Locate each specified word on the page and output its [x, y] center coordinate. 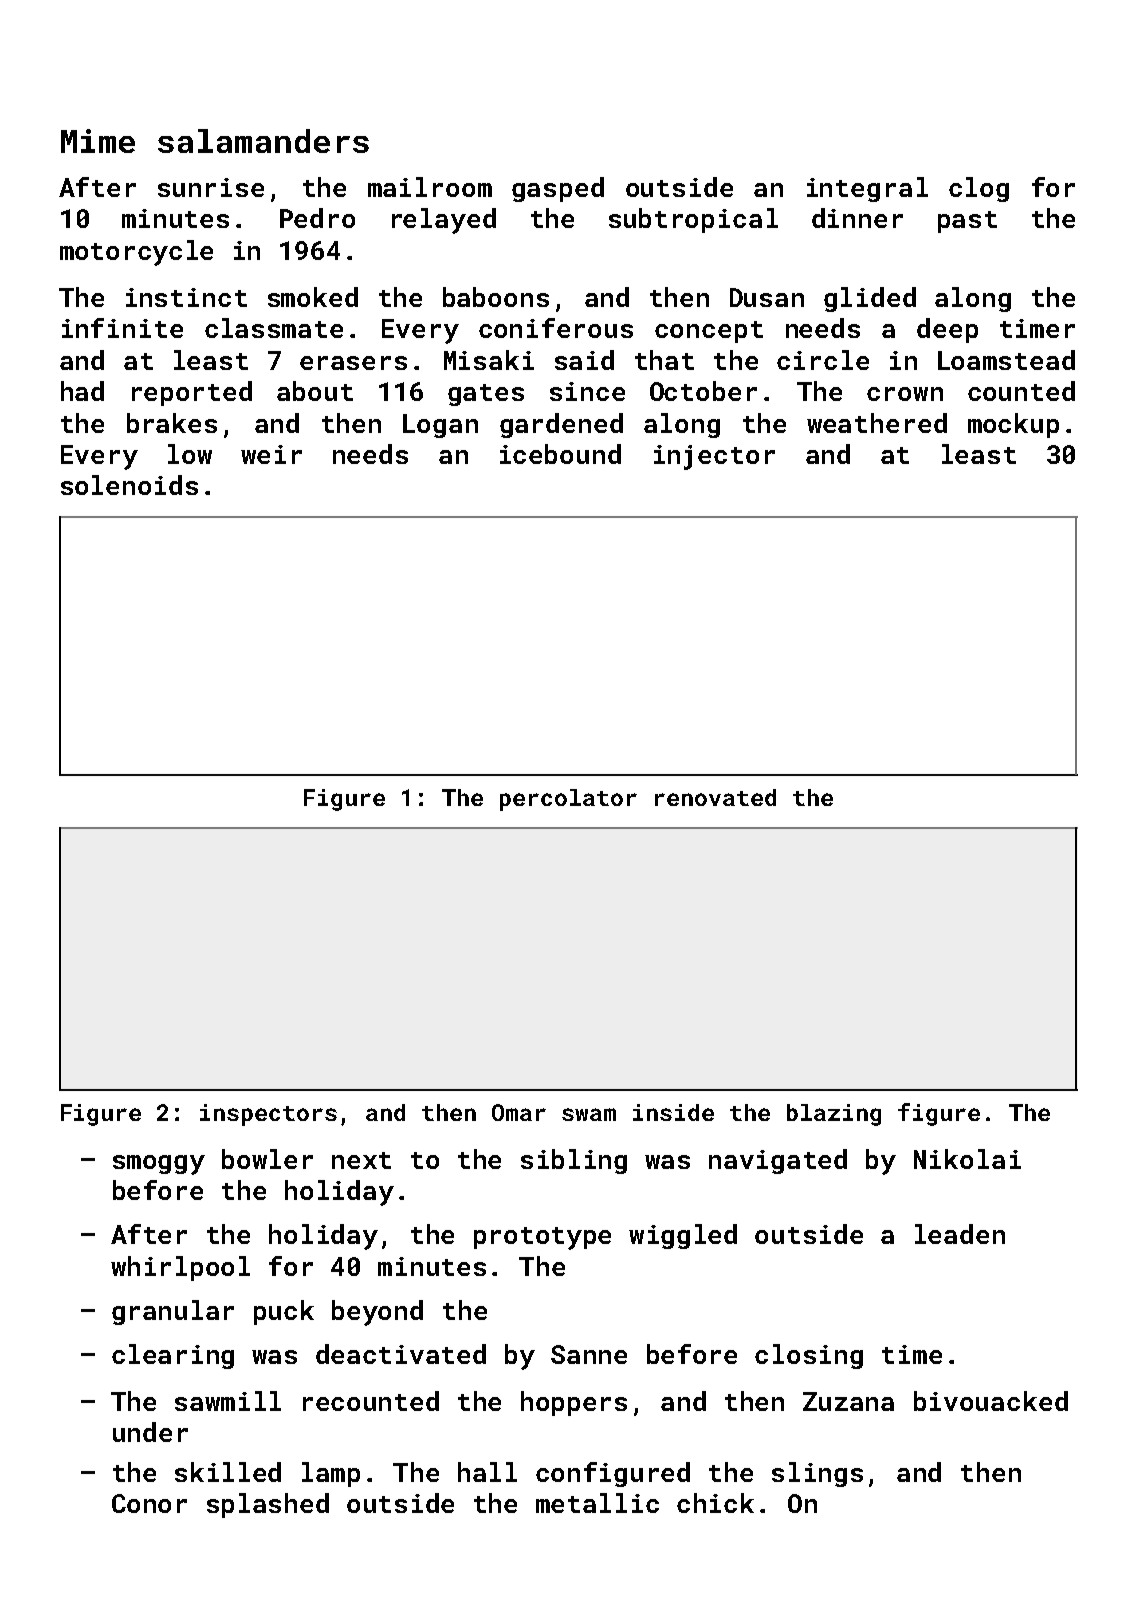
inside [673, 1112]
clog [979, 189]
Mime [98, 141]
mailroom [430, 187]
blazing [834, 1115]
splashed [268, 1505]
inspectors [268, 1115]
